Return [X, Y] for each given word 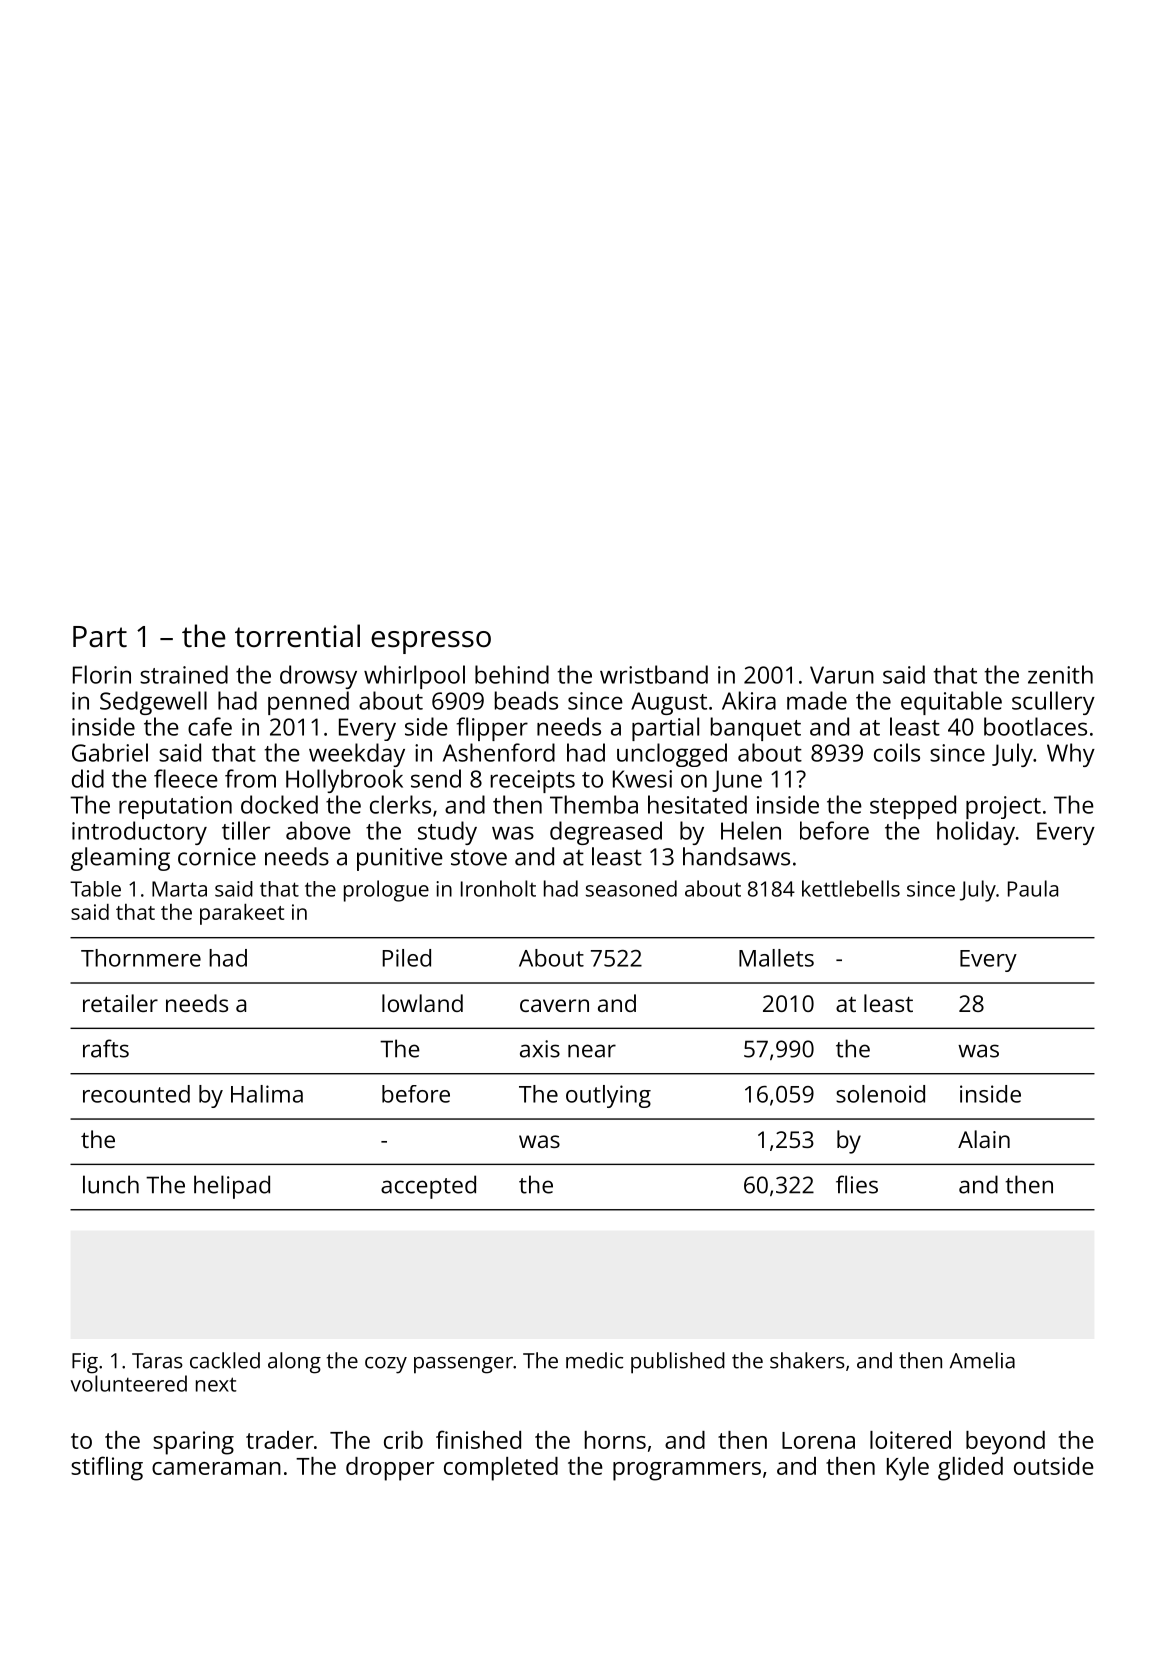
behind [512, 674]
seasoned [631, 888]
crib [403, 1440]
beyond [1005, 1443]
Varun [842, 675]
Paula [1033, 888]
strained [184, 674]
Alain [984, 1139]
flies [857, 1184]
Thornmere [141, 958]
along [294, 1363]
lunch [111, 1184]
